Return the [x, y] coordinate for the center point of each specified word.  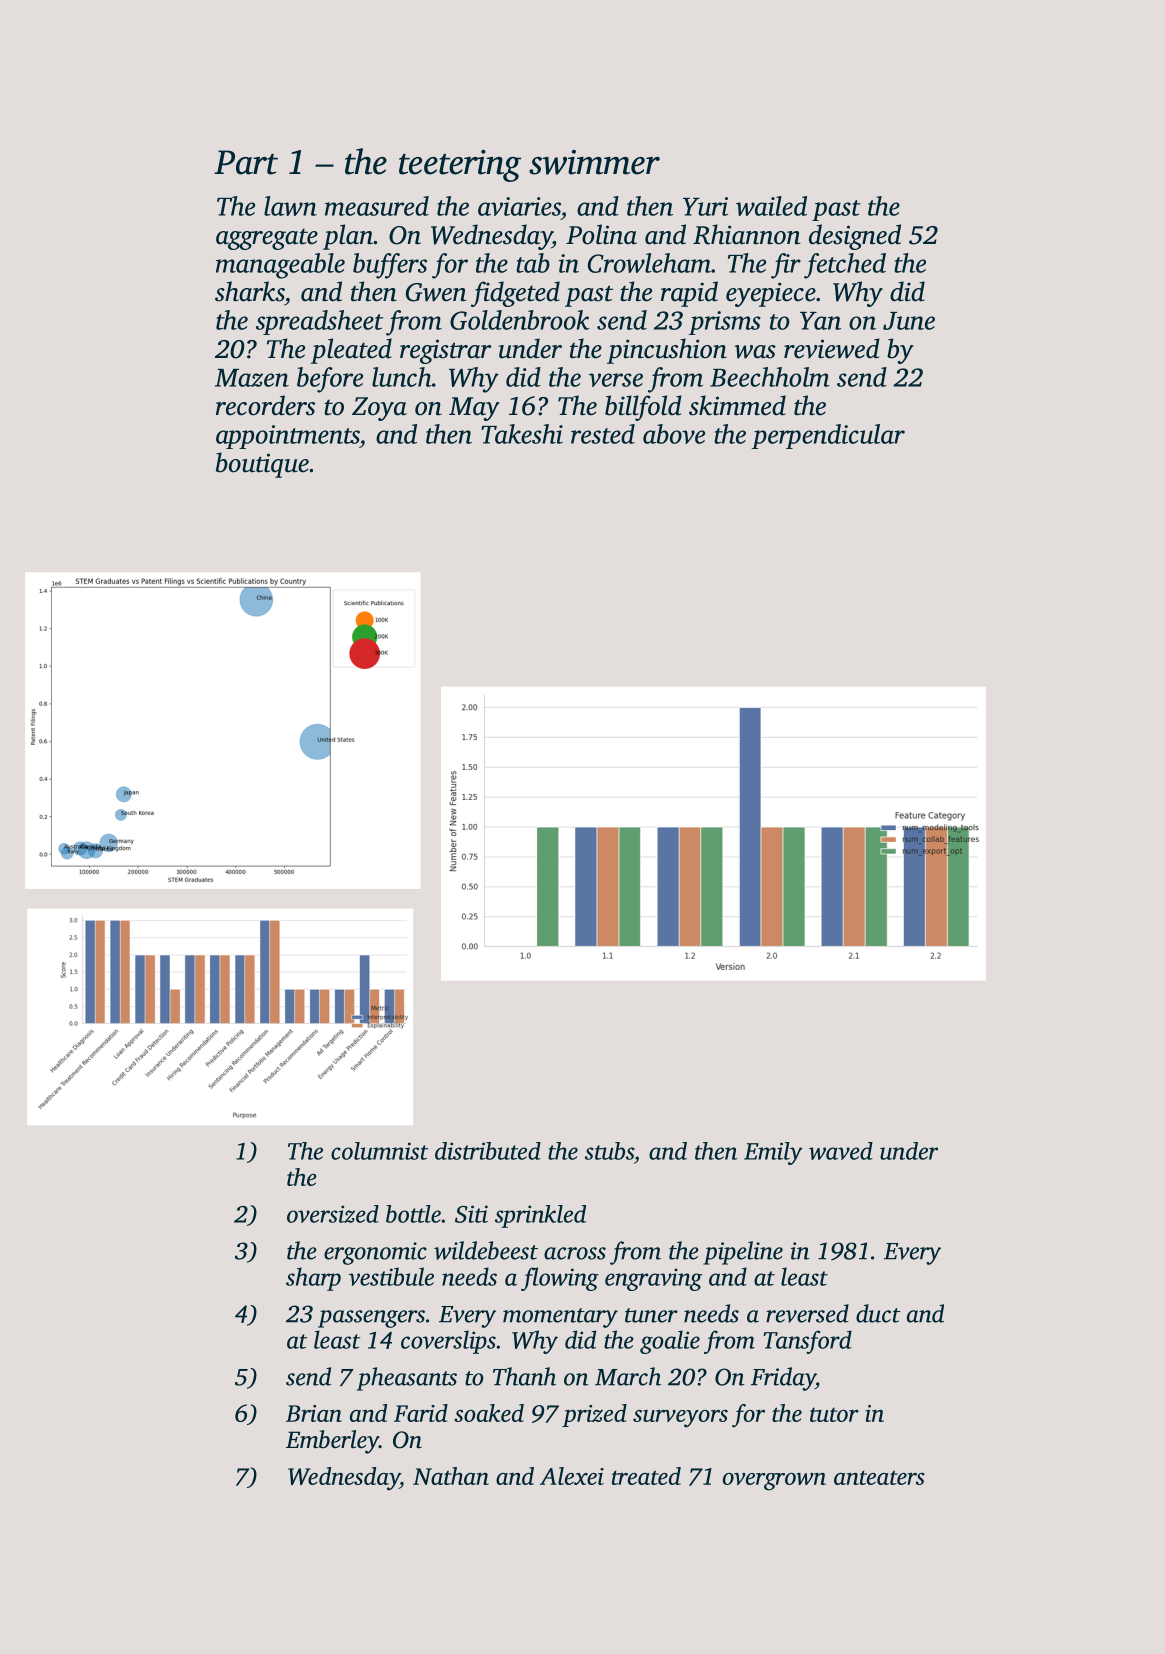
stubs [609, 1151]
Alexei [572, 1476]
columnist [379, 1151]
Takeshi [522, 434]
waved [841, 1151]
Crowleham [649, 263]
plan [348, 237]
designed [855, 237]
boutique [262, 465]
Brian [314, 1413]
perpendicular [828, 436]
